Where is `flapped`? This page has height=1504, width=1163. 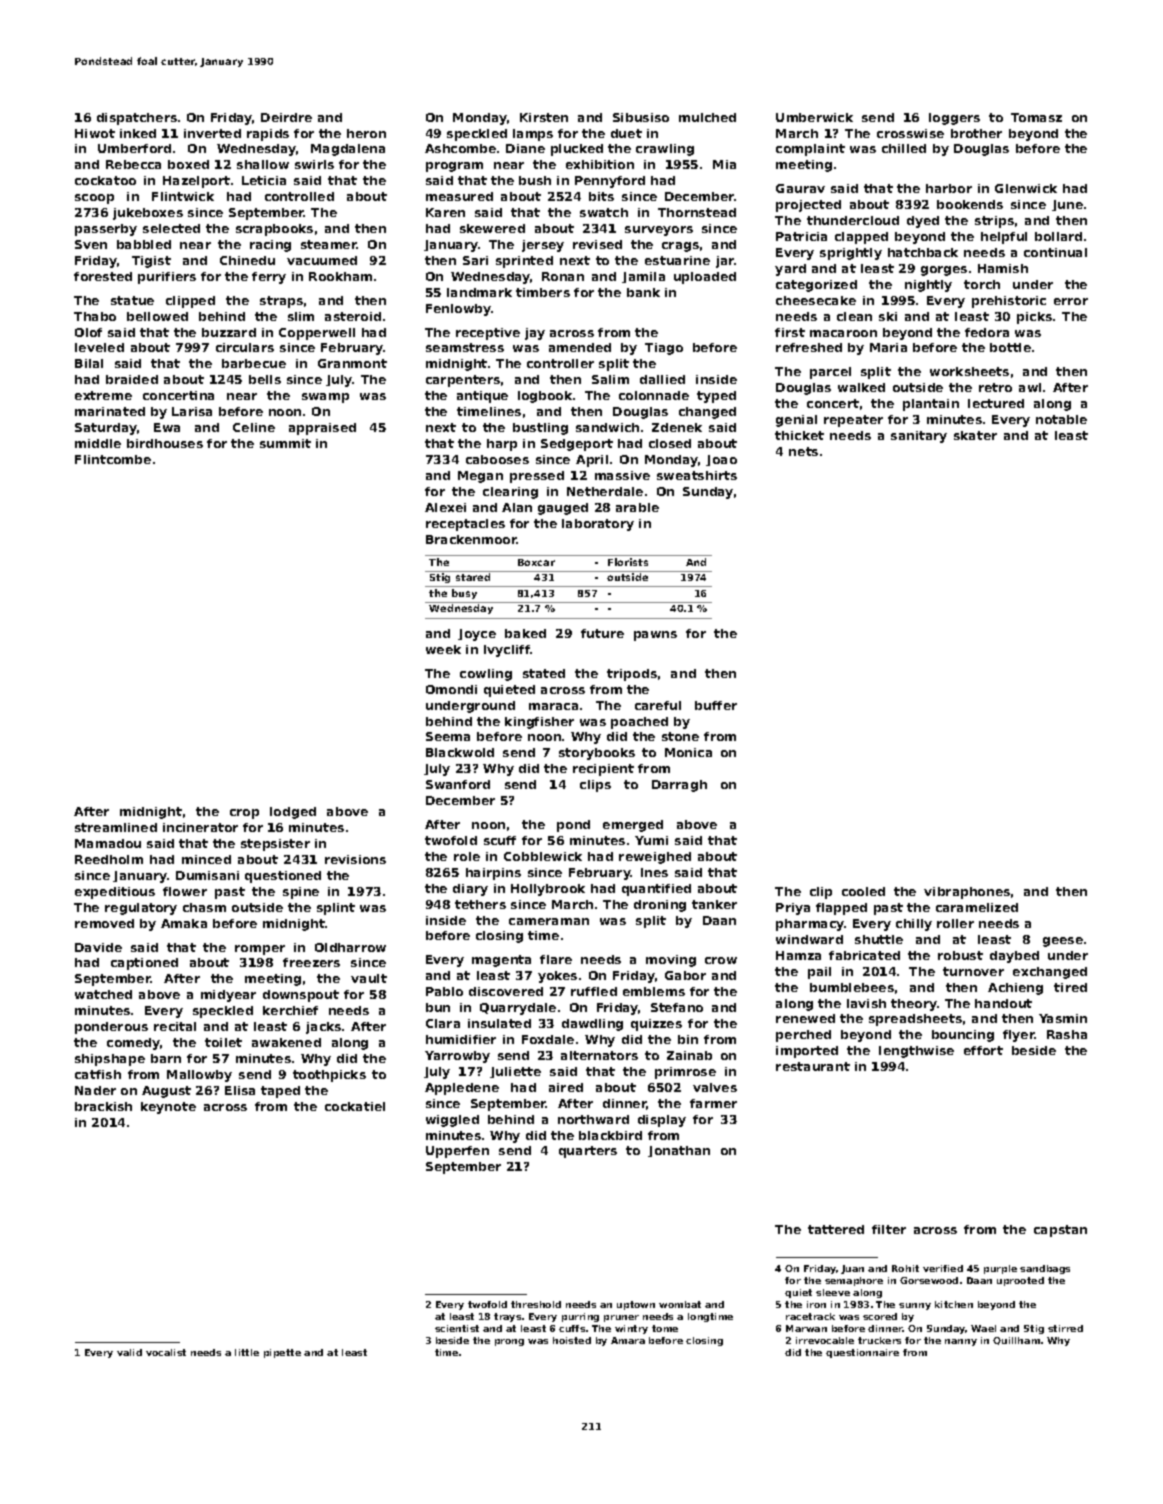
flapped is located at coordinates (841, 909).
